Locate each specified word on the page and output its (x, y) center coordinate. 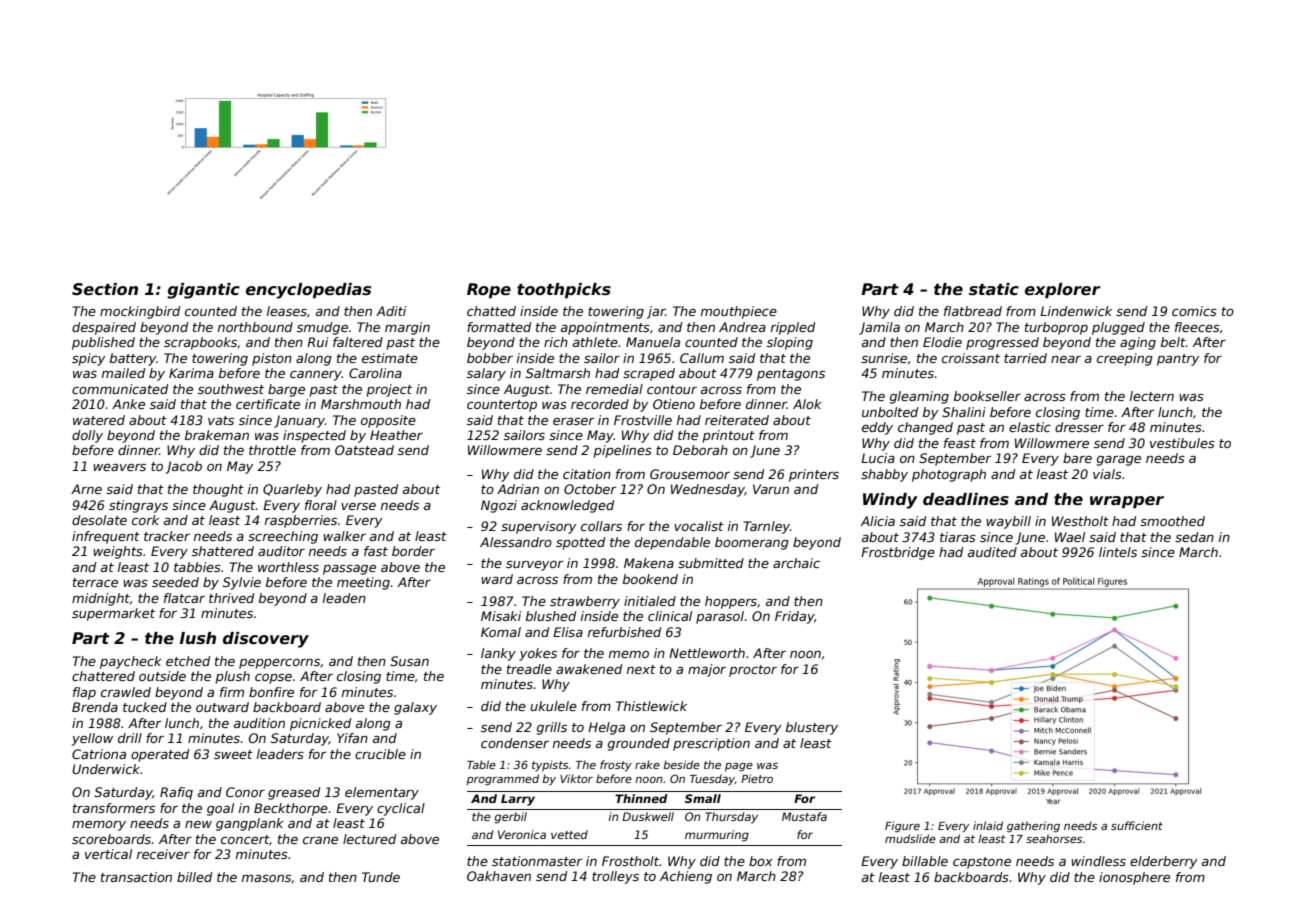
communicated (120, 389)
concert (245, 839)
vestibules (1182, 443)
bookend (650, 579)
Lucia (878, 458)
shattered (223, 551)
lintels (1118, 552)
